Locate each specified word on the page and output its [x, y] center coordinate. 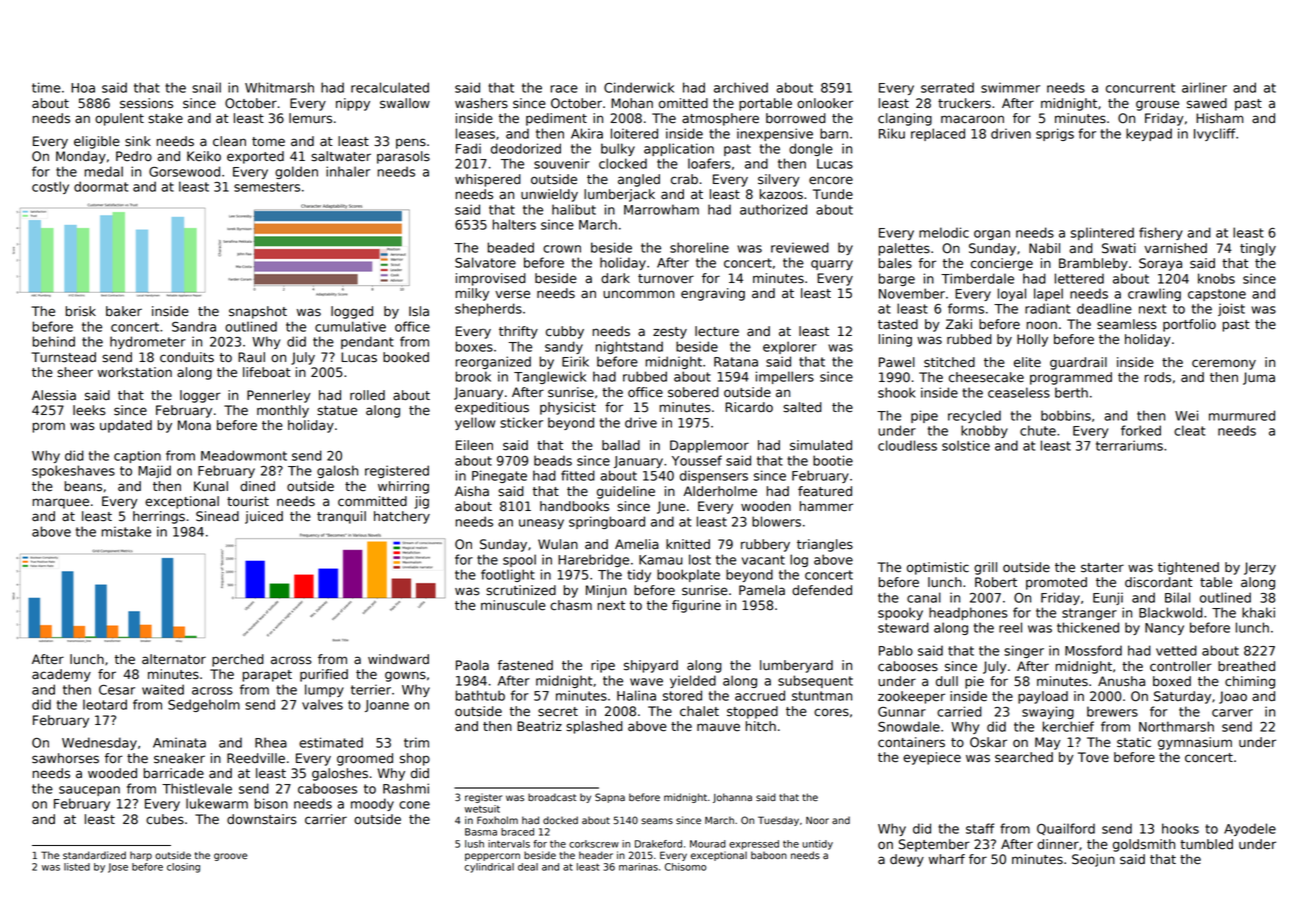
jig [421, 502]
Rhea [271, 742]
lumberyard [796, 666]
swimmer [1010, 87]
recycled [974, 416]
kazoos [781, 194]
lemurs [310, 118]
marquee [61, 503]
